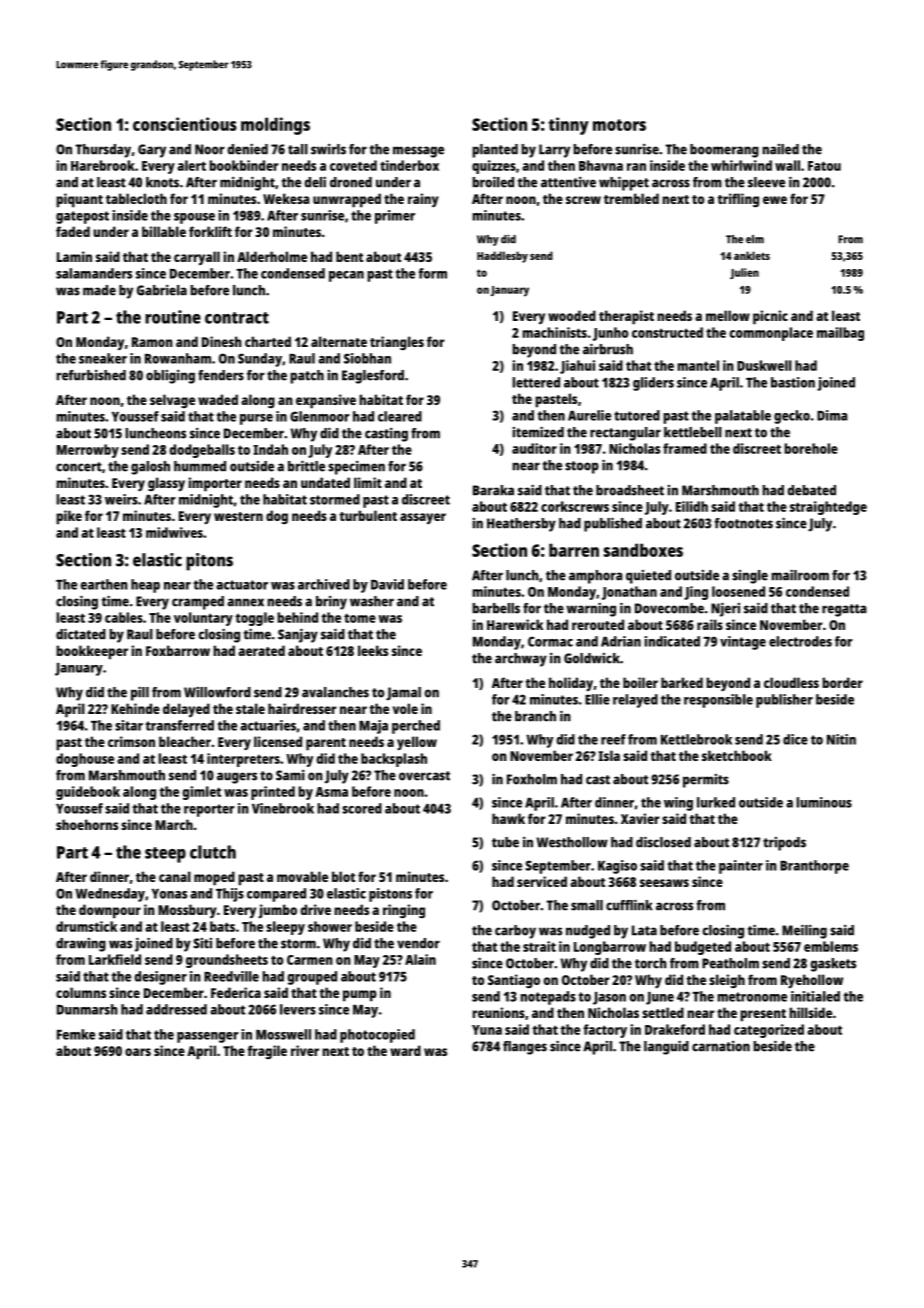 Image resolution: width=924 pixels, height=1308 pixels. I want to click on moldings, so click(275, 126).
